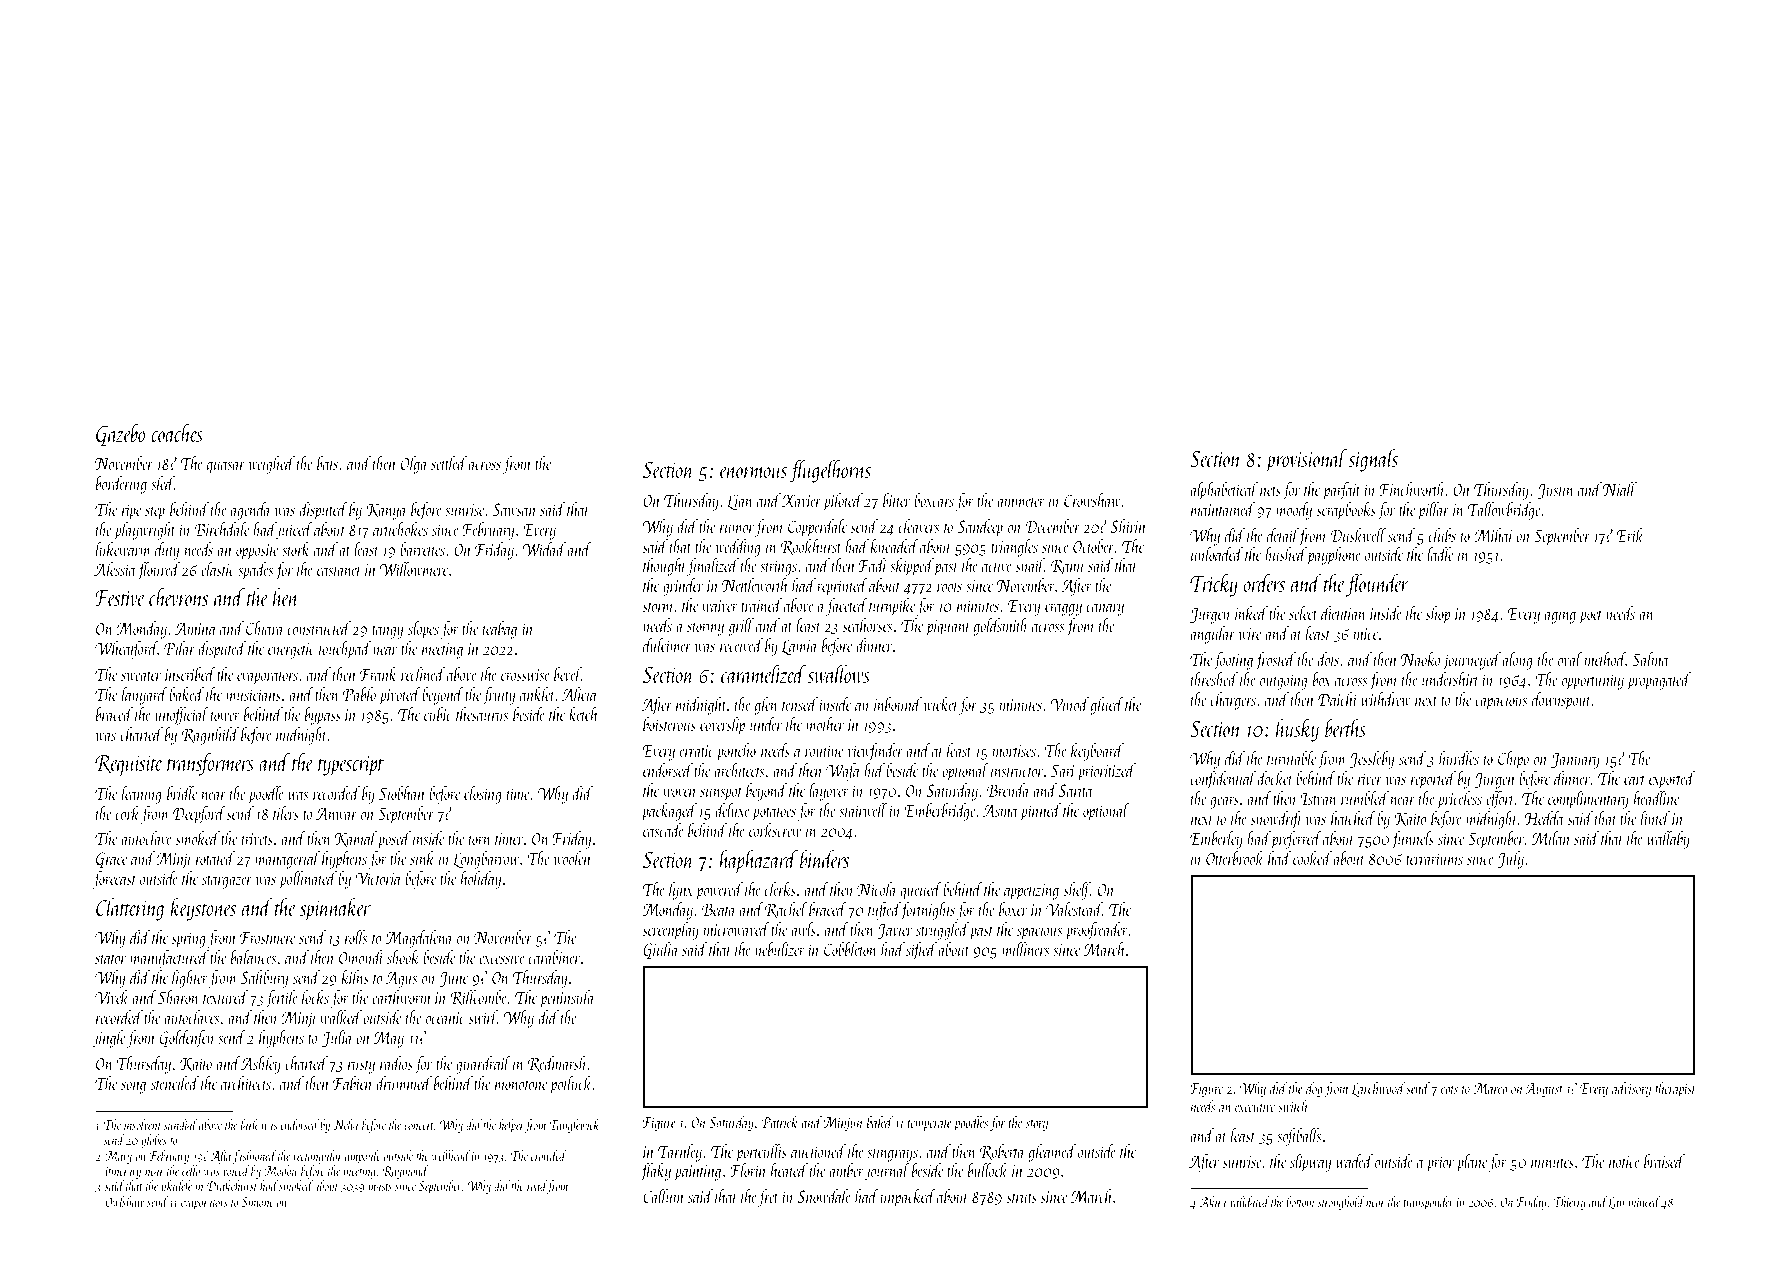 This screenshot has height=1267, width=1791. Describe the element at coordinates (128, 766) in the screenshot. I see `Requisite` at that location.
